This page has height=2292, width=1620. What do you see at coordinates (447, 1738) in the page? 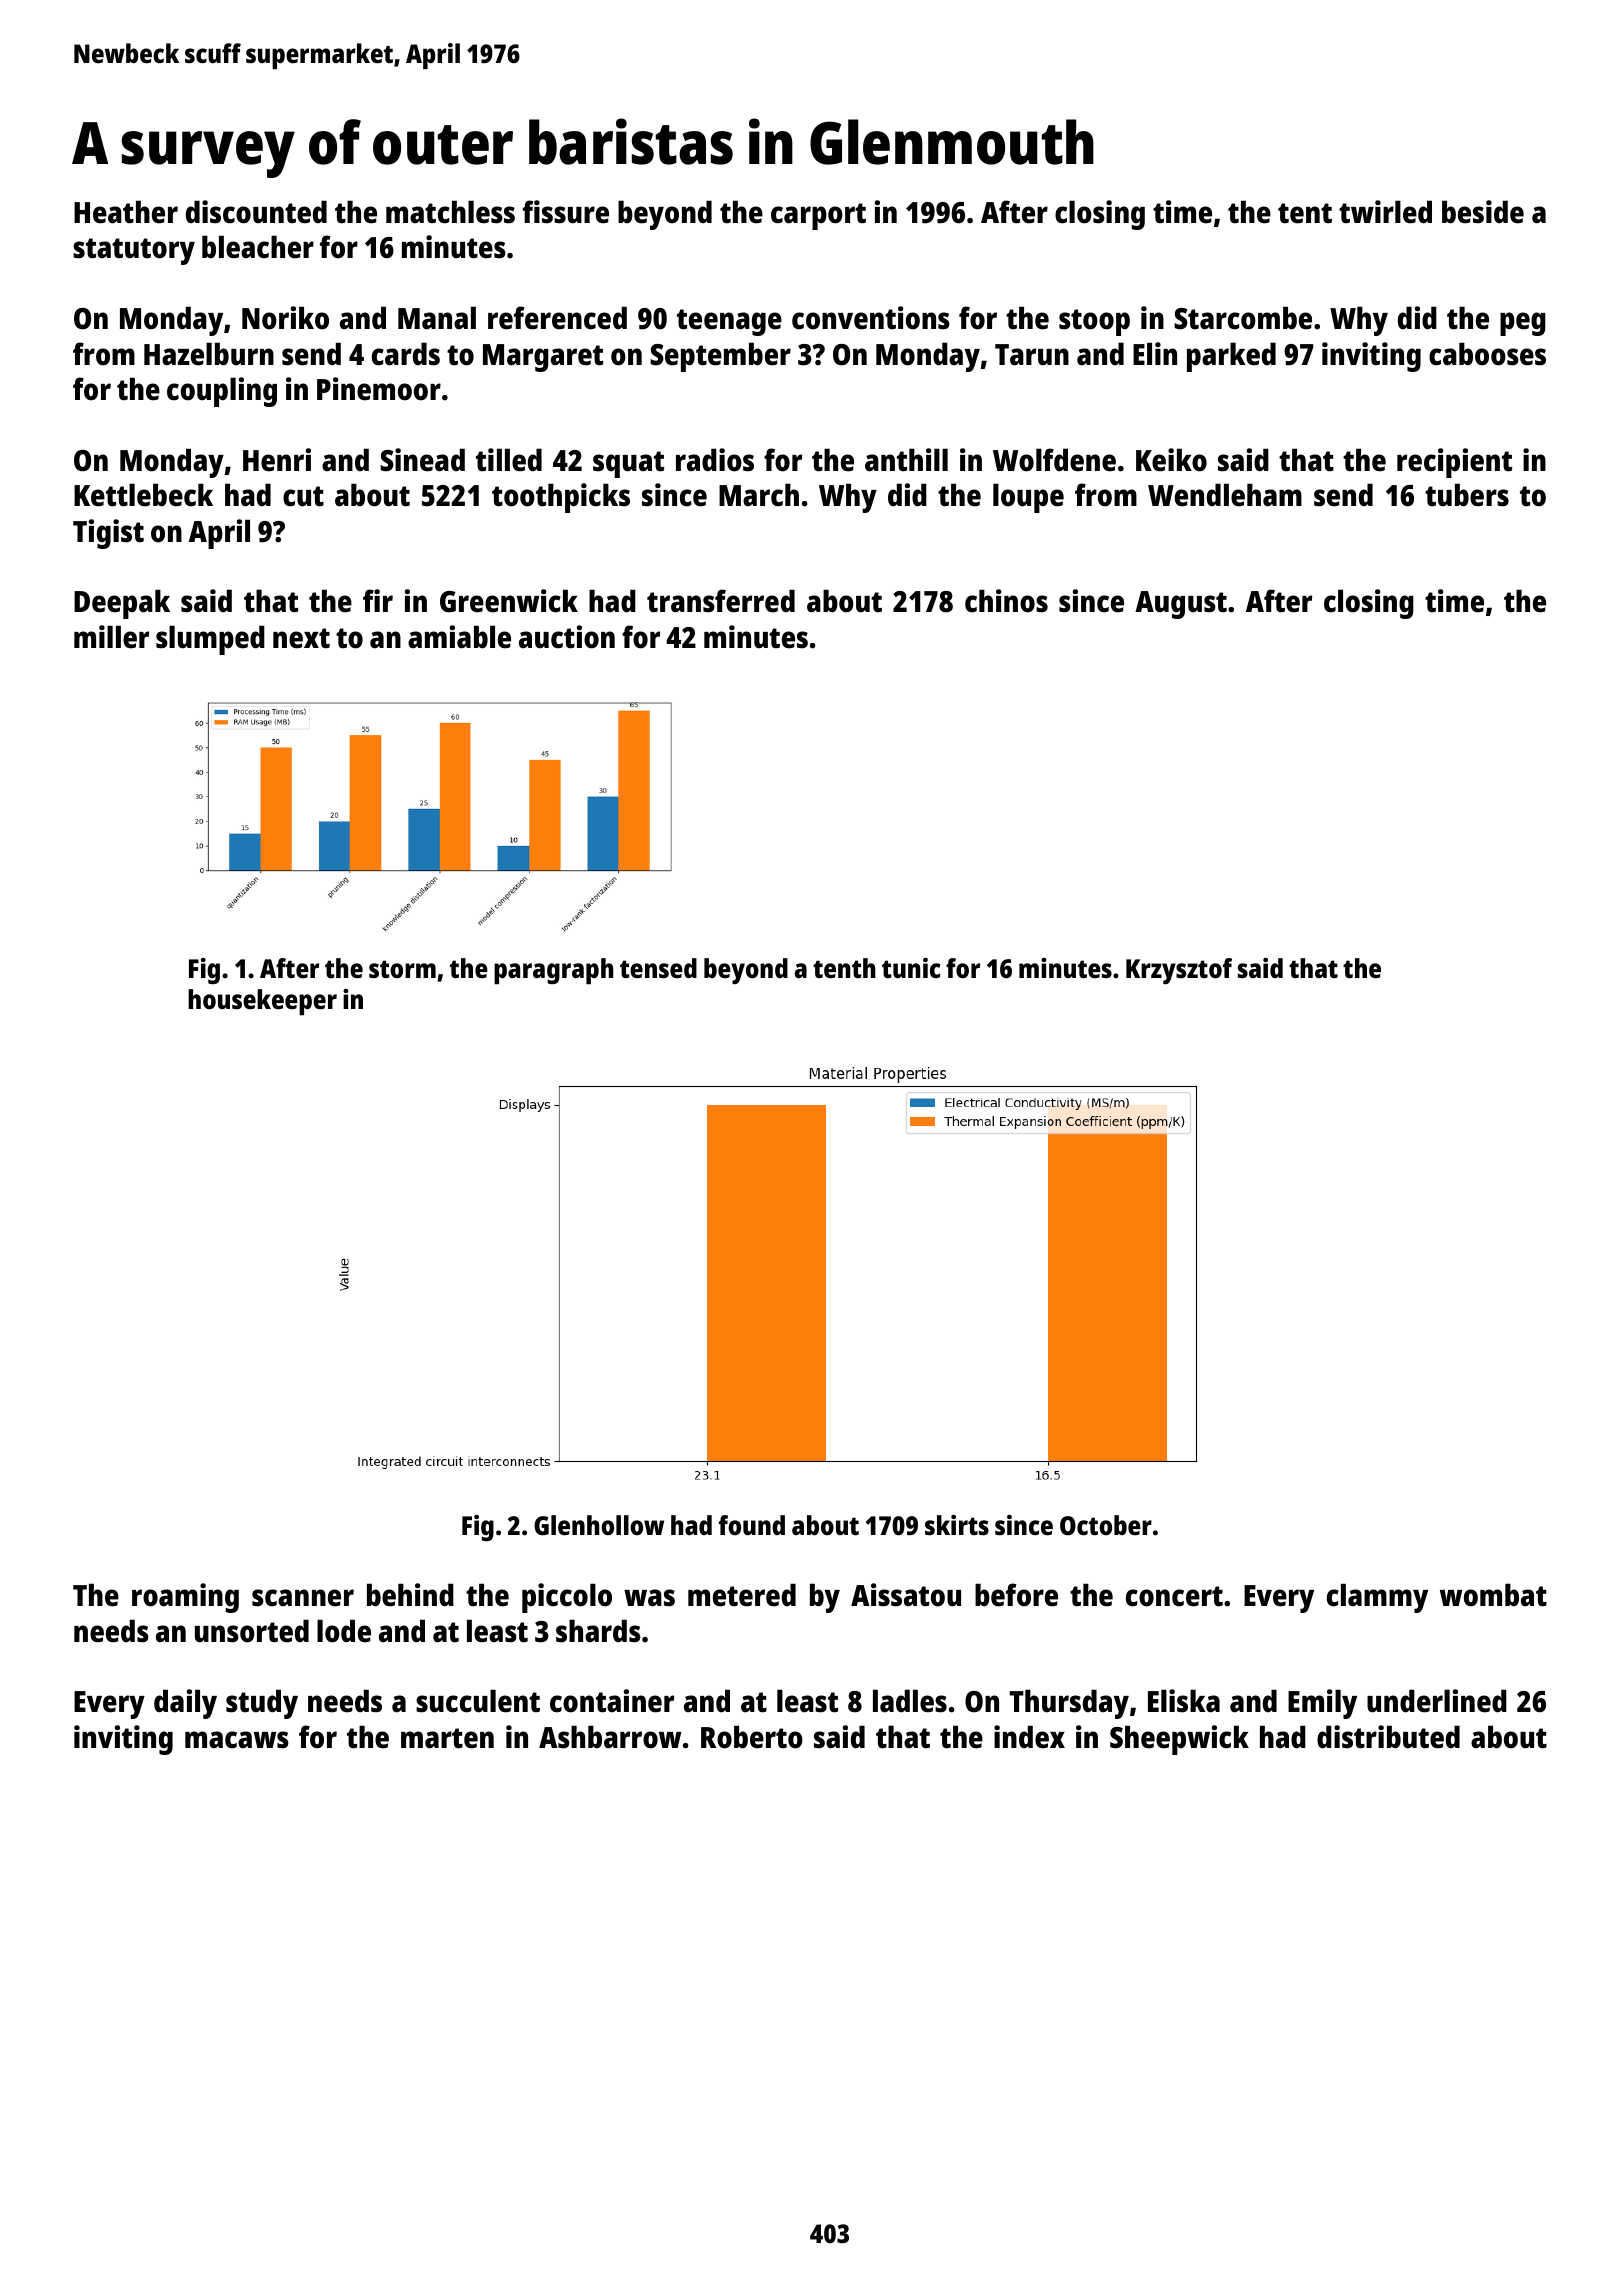
I see `marten` at bounding box center [447, 1738].
